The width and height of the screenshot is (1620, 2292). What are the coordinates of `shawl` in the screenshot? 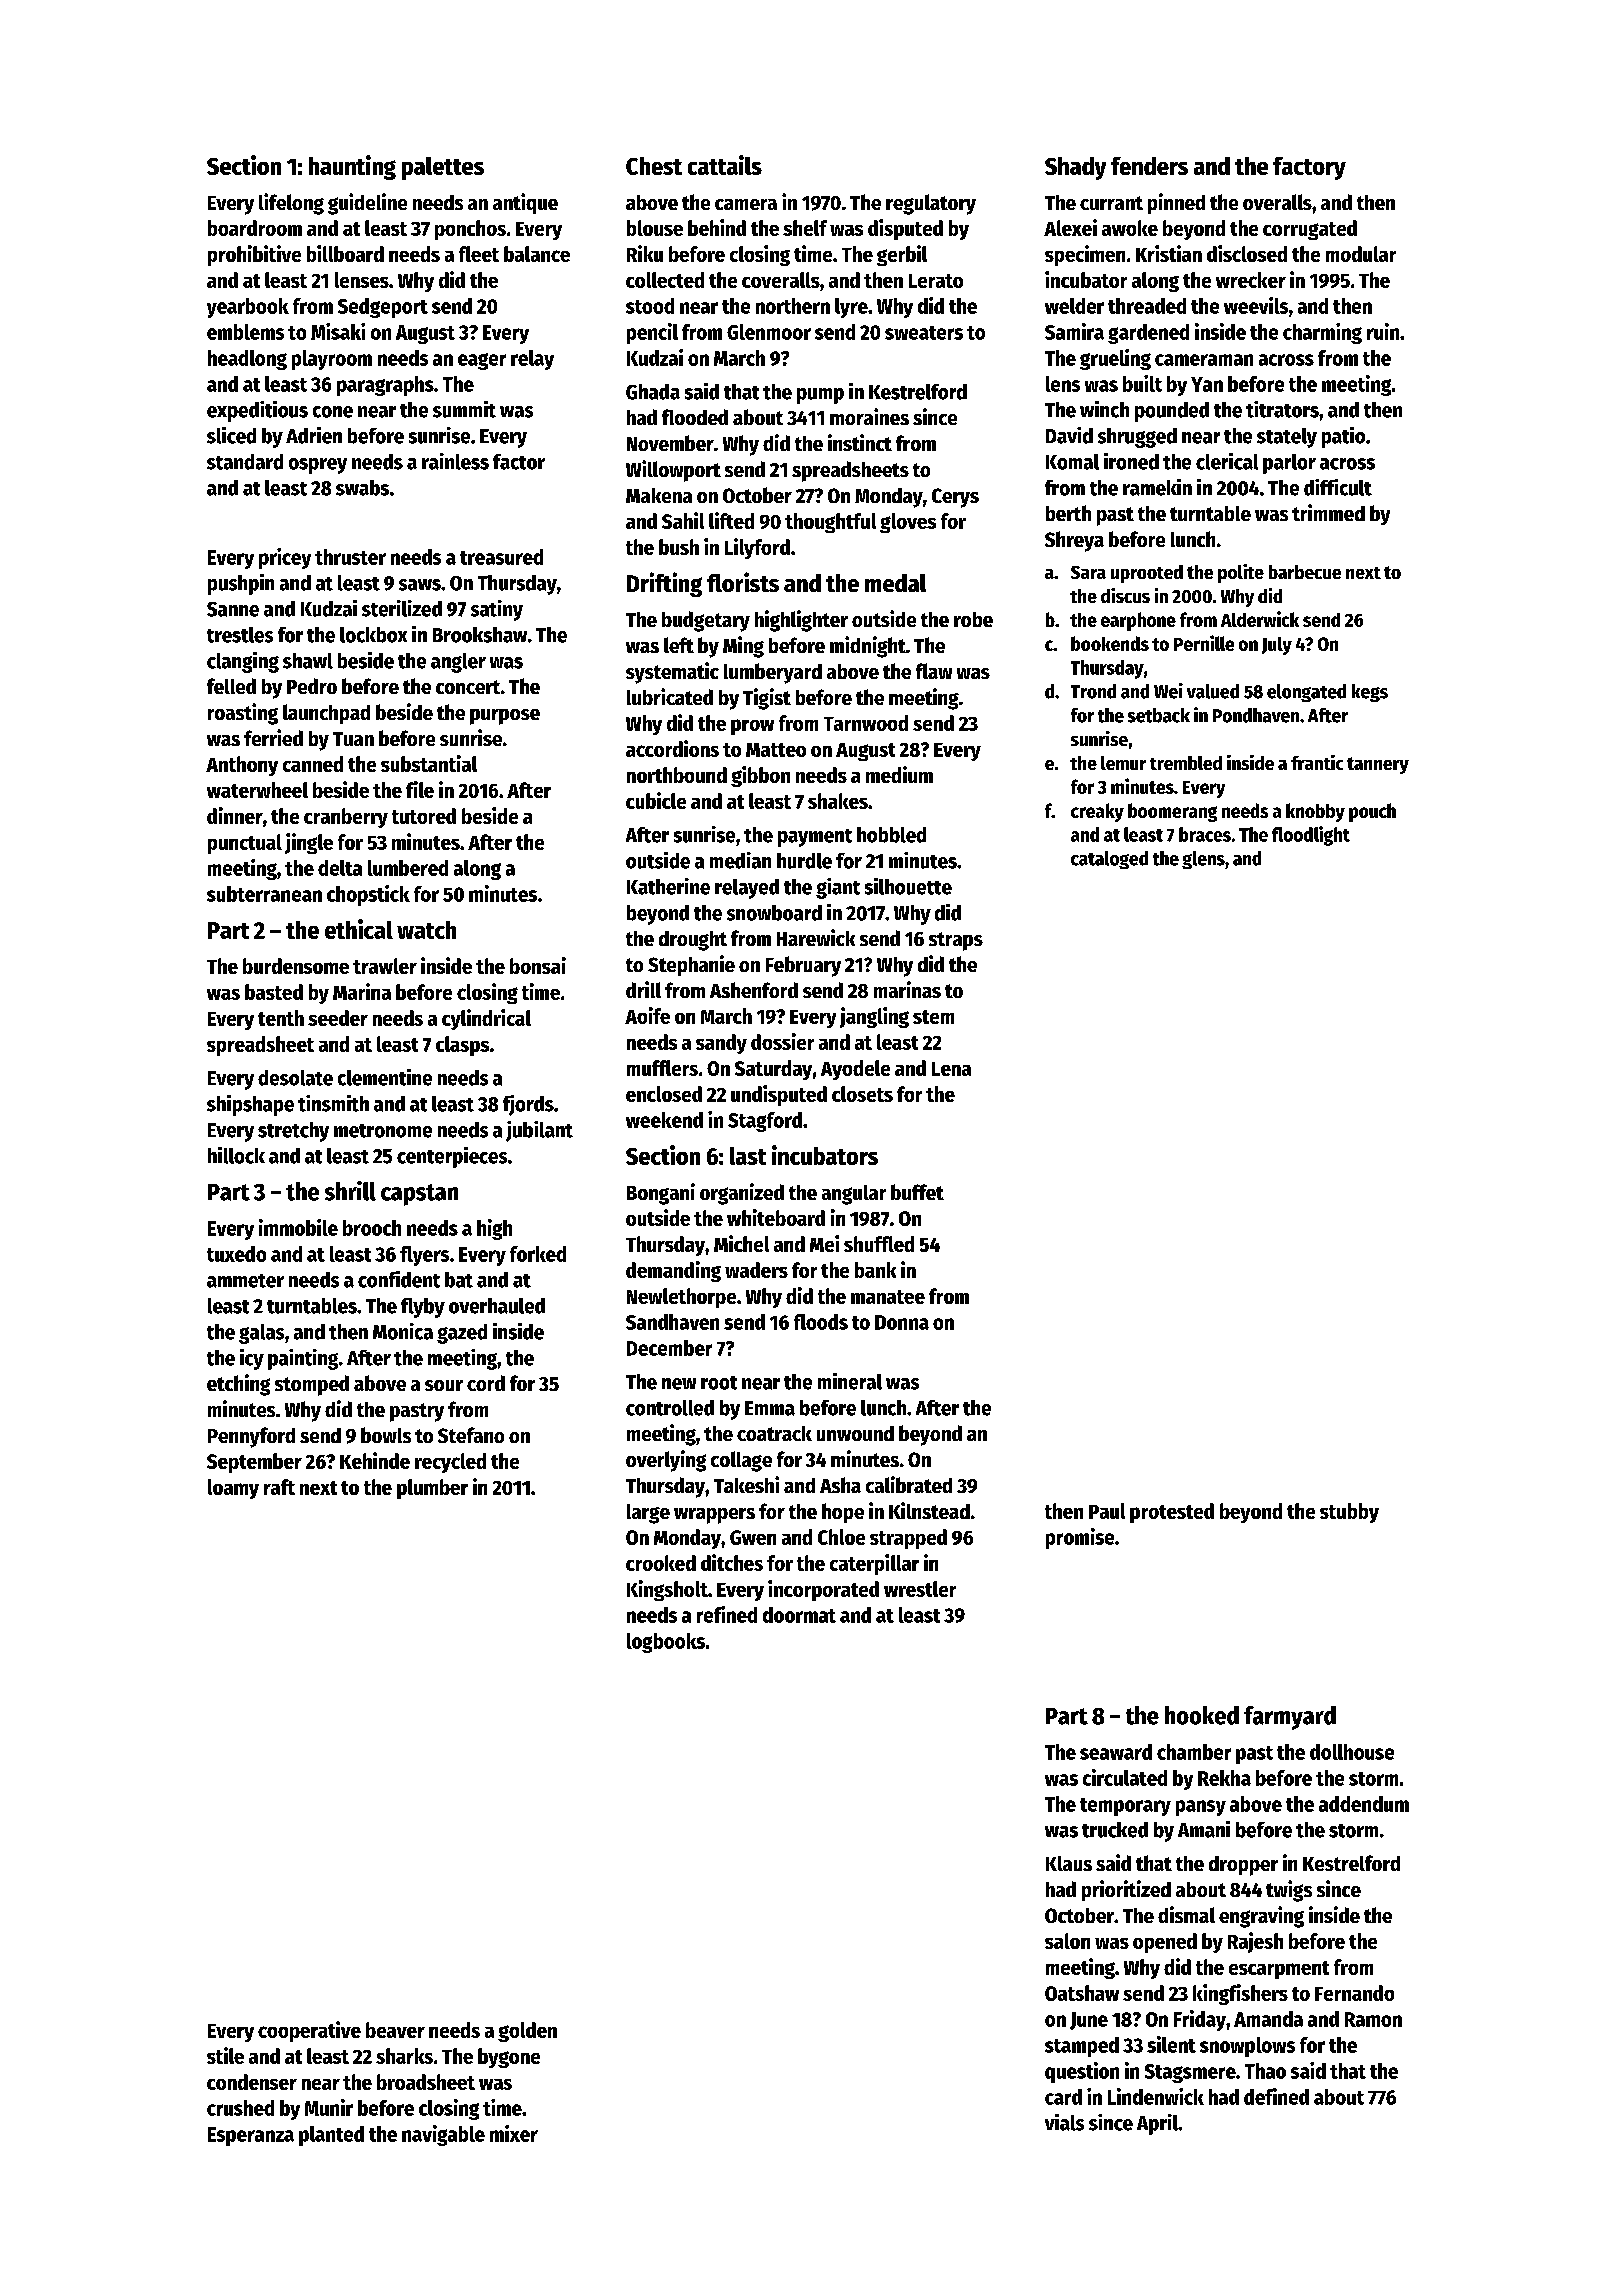 It's located at (308, 661).
